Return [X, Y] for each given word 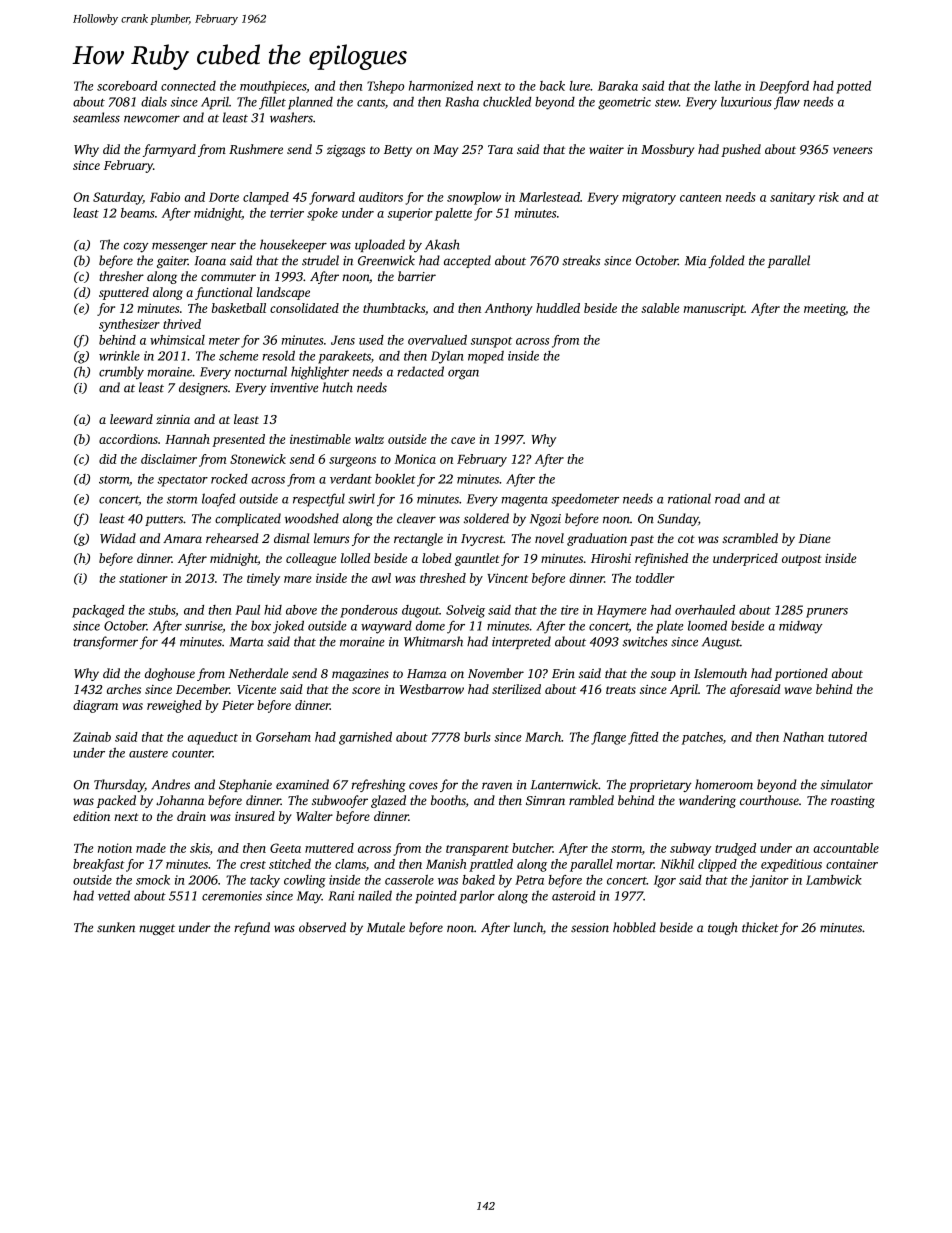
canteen [701, 198]
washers [291, 117]
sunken [116, 927]
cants [371, 103]
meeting [825, 310]
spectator [182, 481]
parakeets [344, 357]
